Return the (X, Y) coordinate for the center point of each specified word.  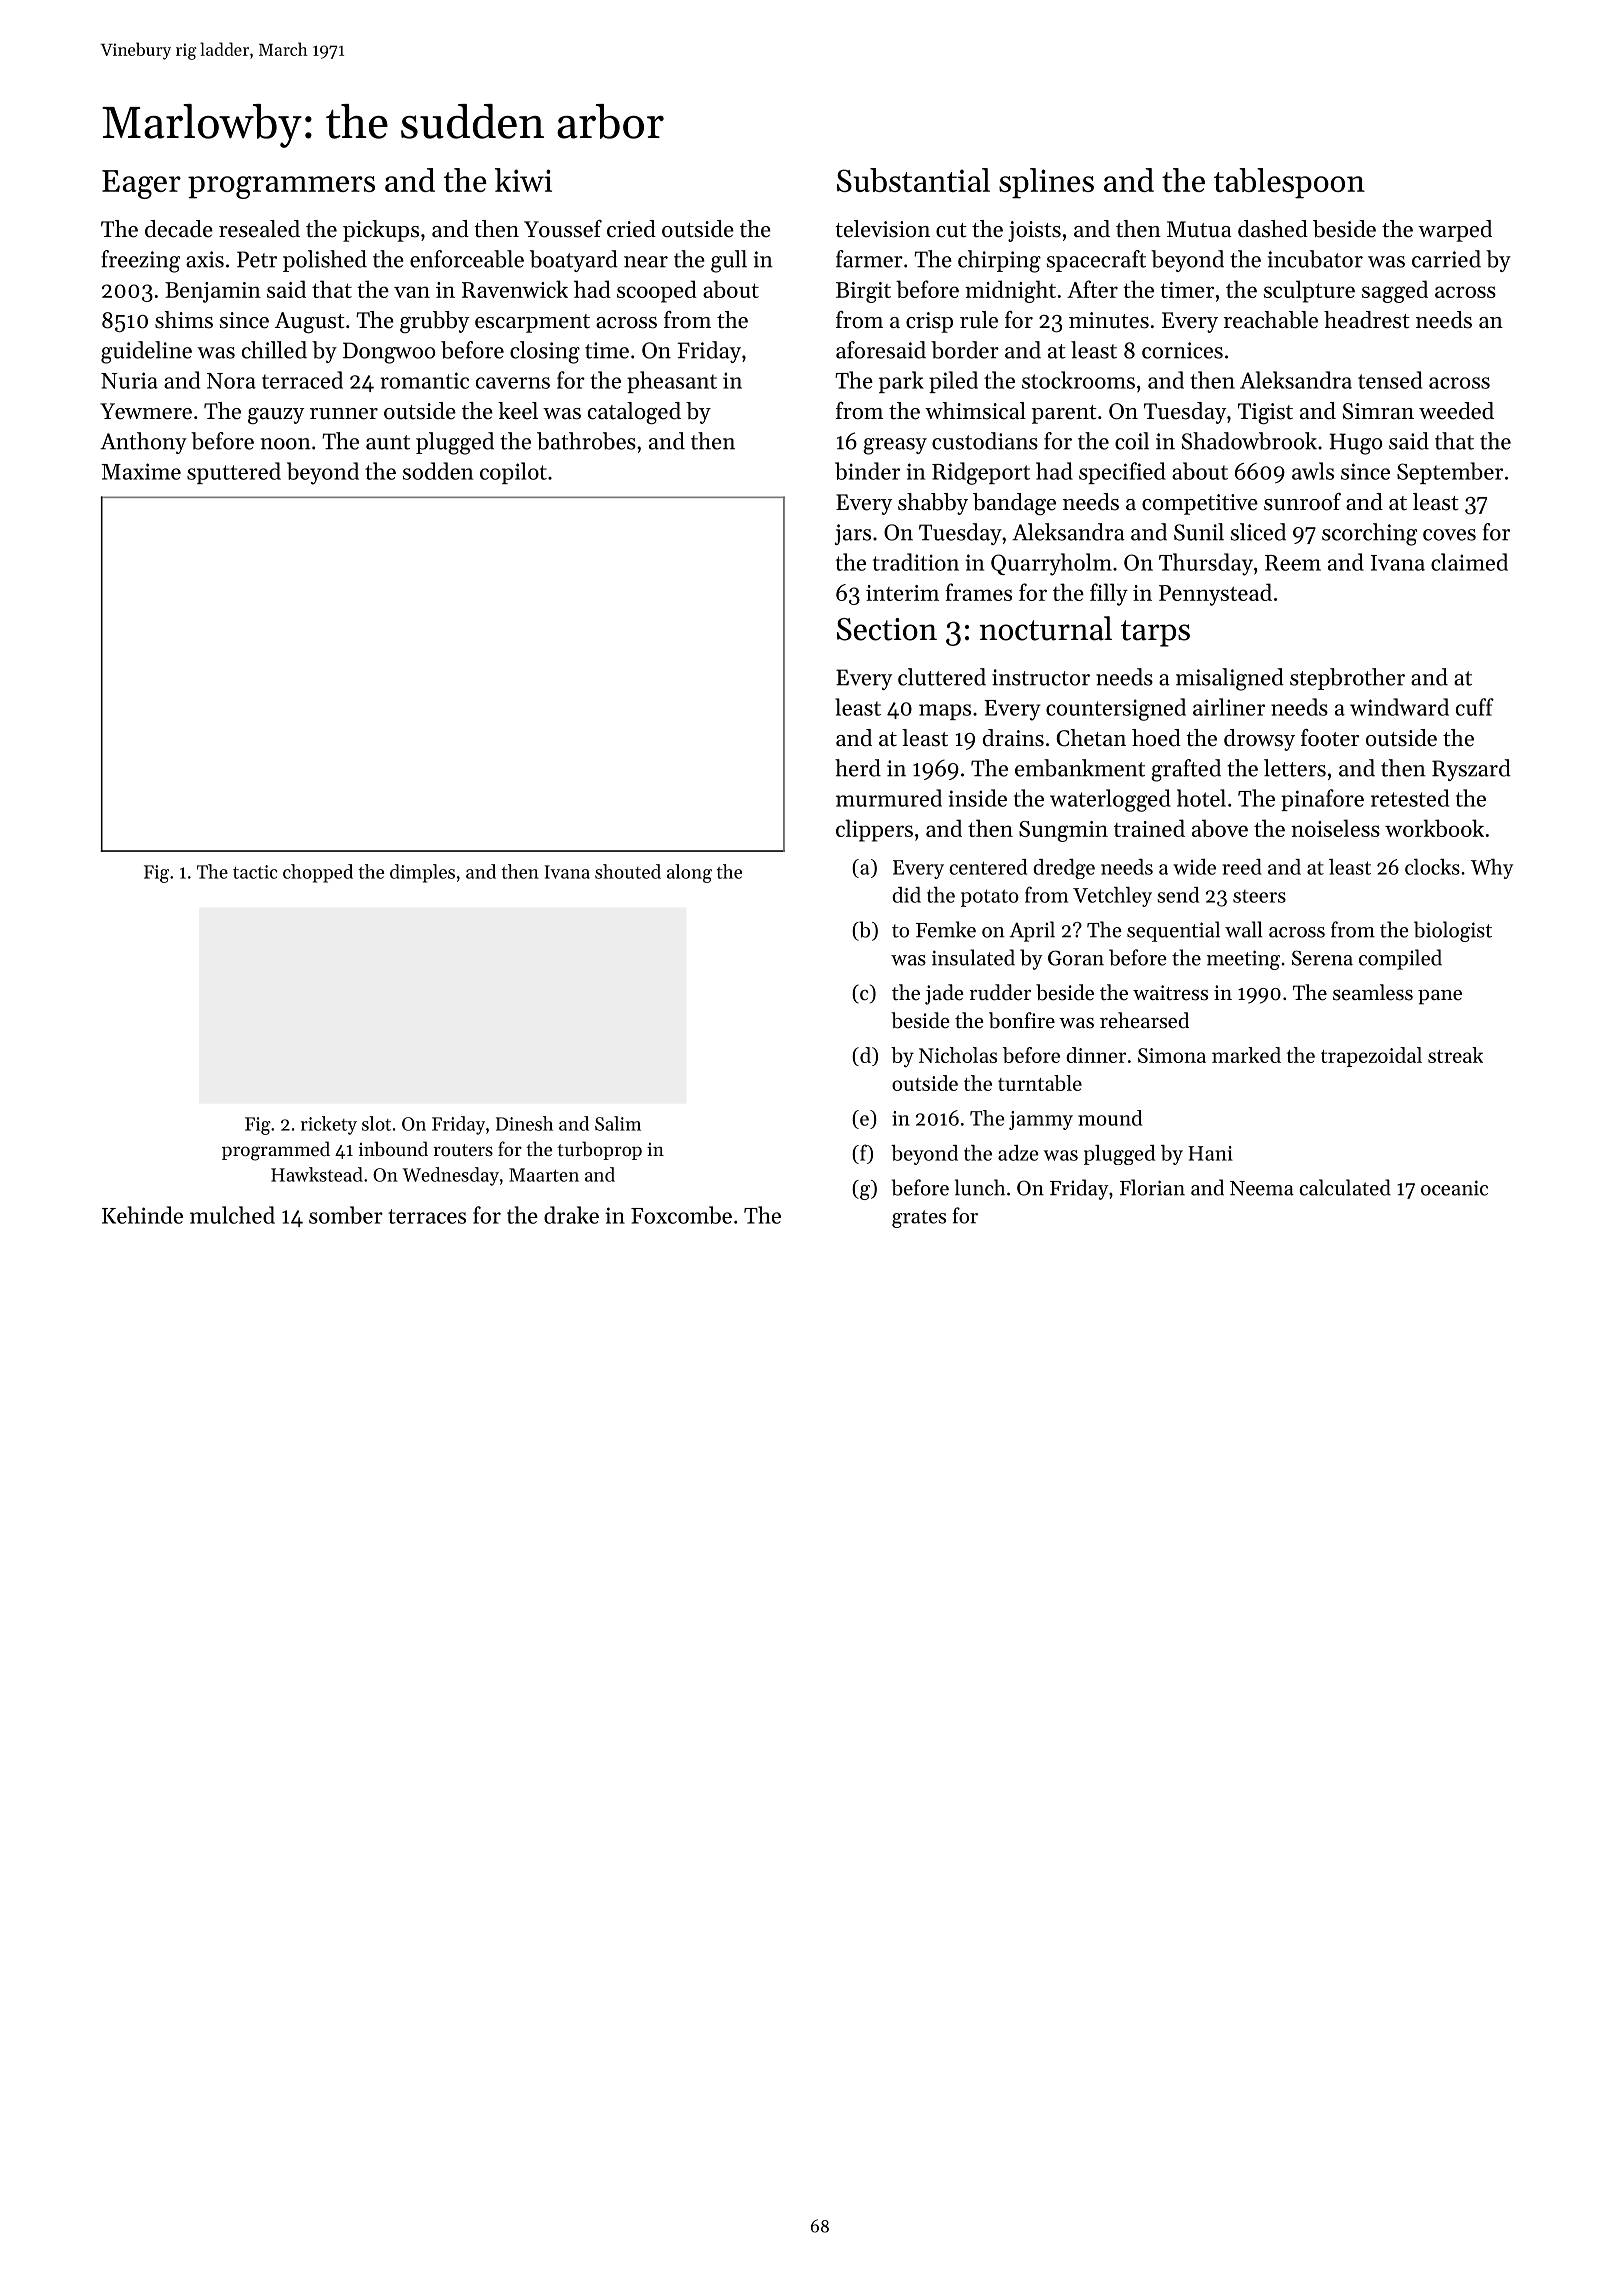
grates (919, 1219)
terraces (427, 1216)
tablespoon (1289, 183)
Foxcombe (681, 1215)
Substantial (913, 180)
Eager (141, 184)
